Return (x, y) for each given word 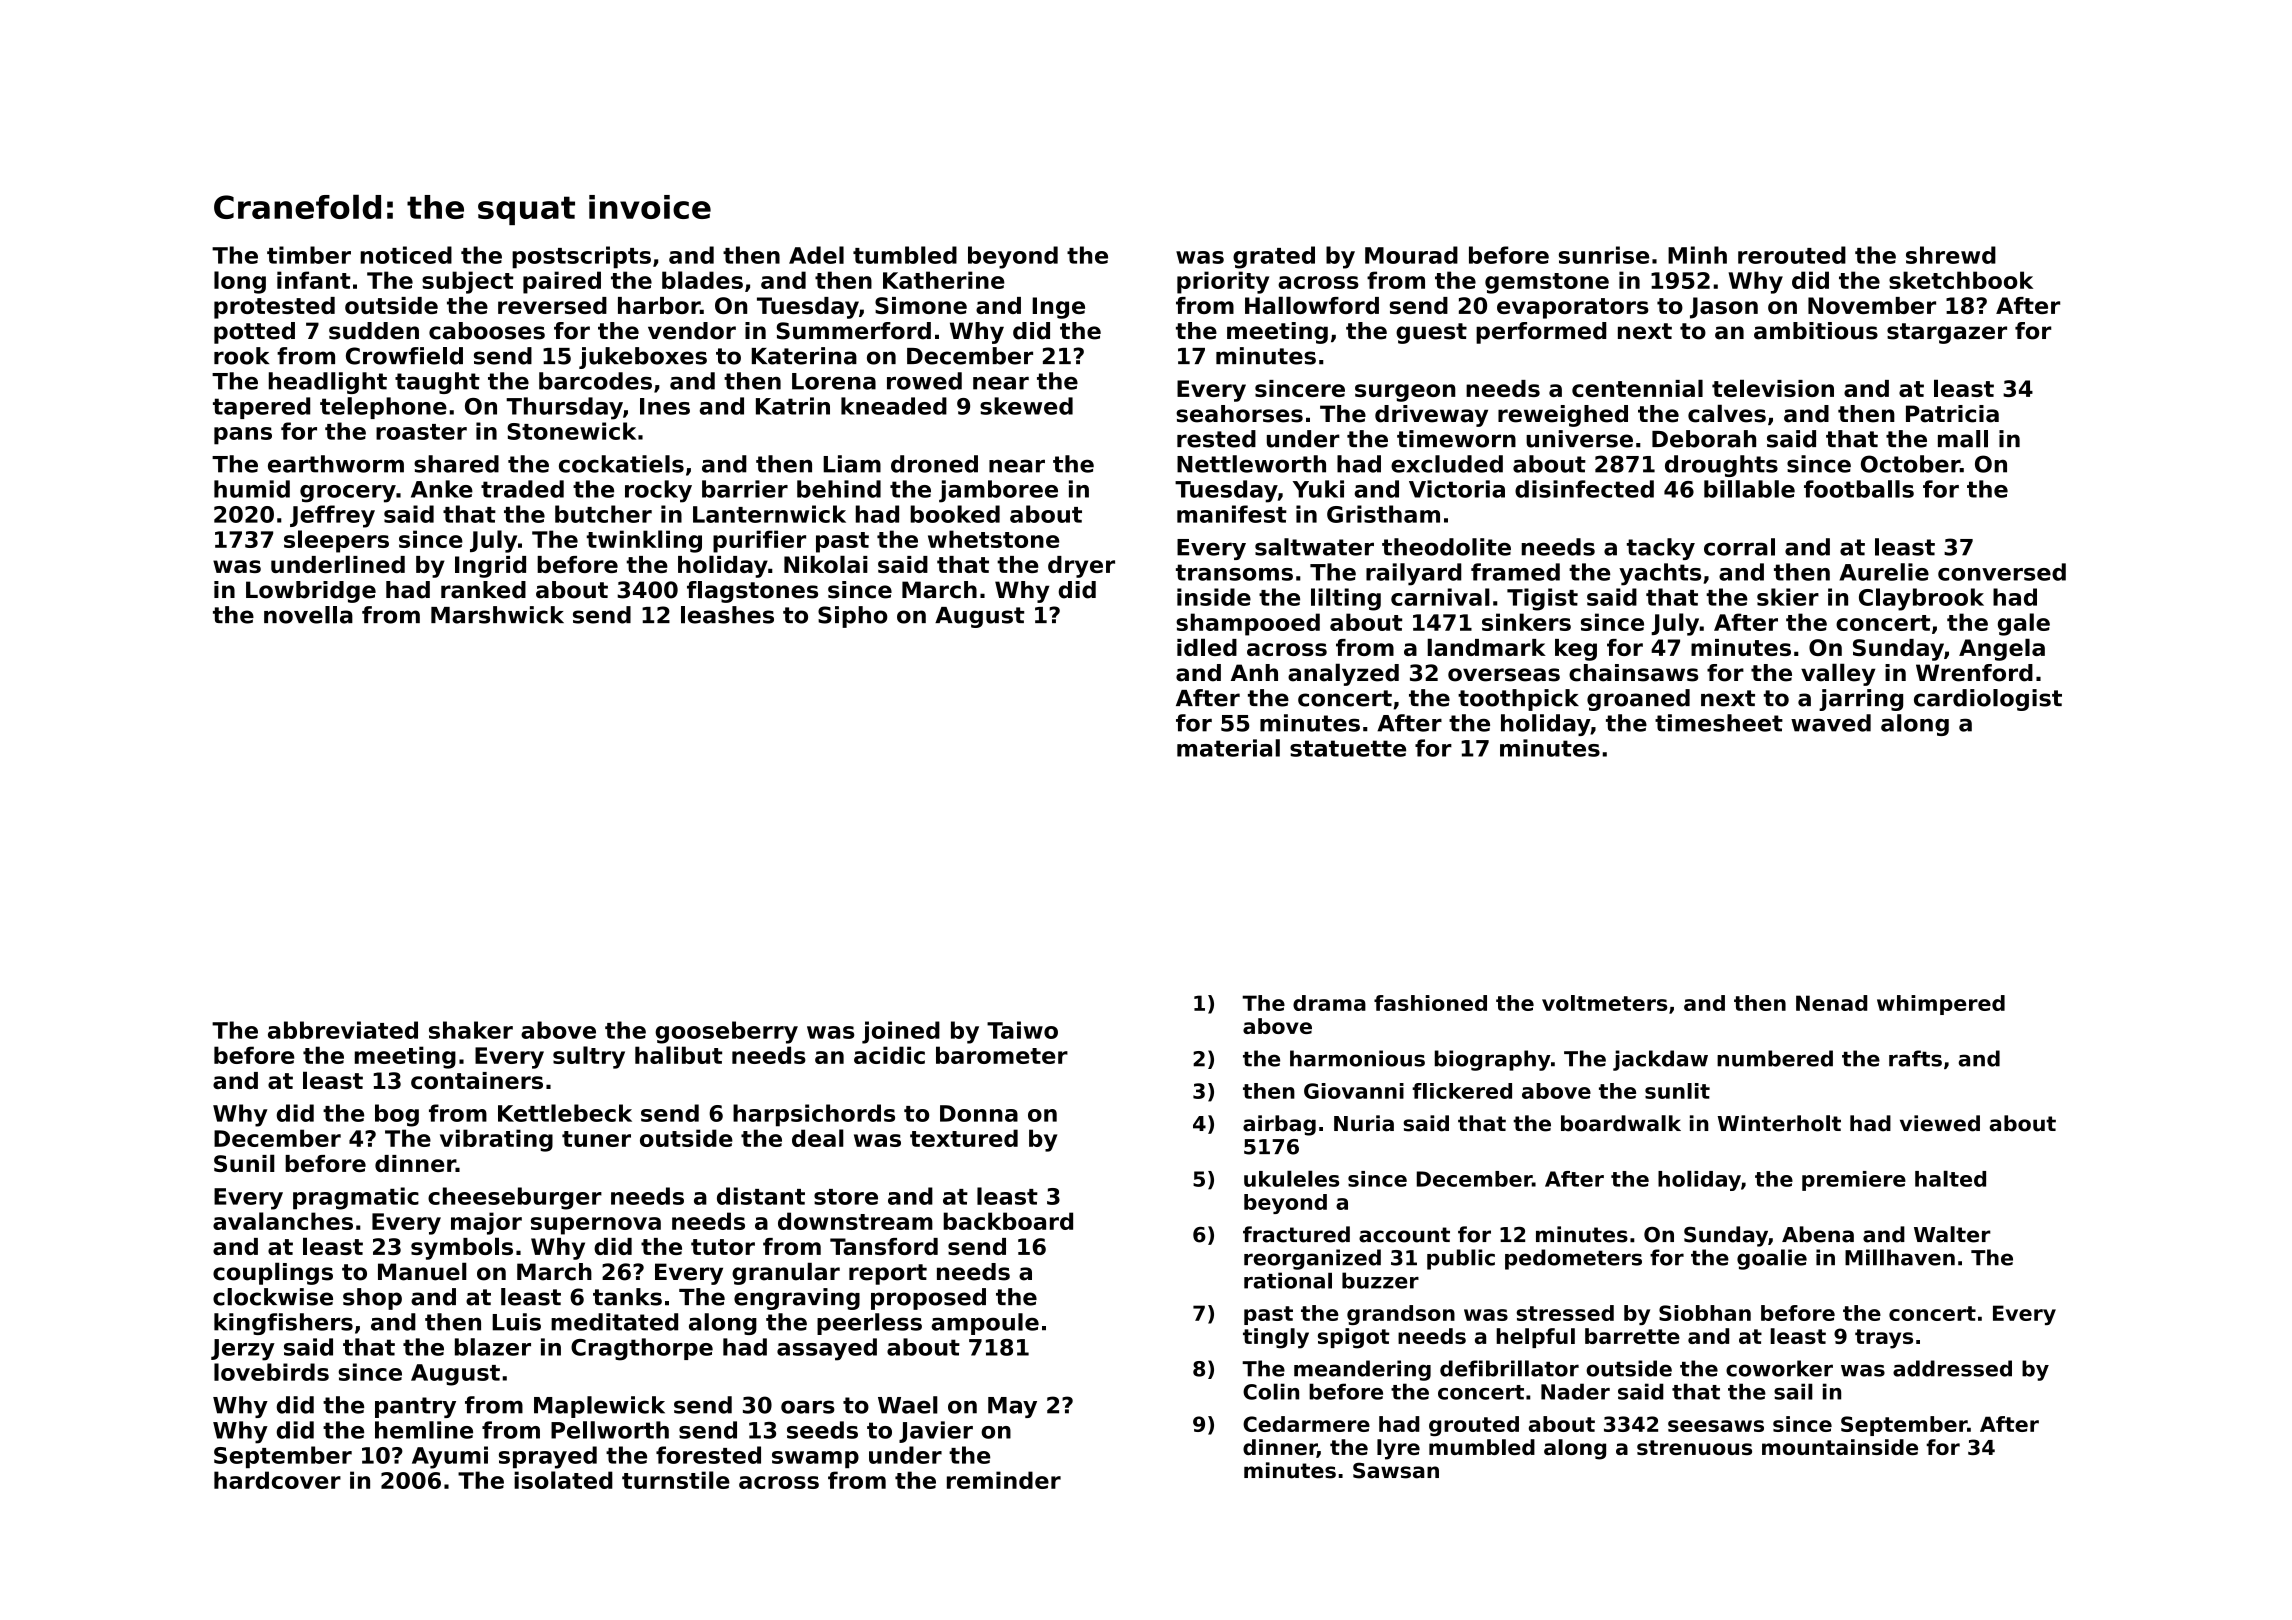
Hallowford (1312, 305)
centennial (1637, 388)
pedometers (1573, 1259)
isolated (563, 1480)
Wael (908, 1405)
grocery (348, 494)
